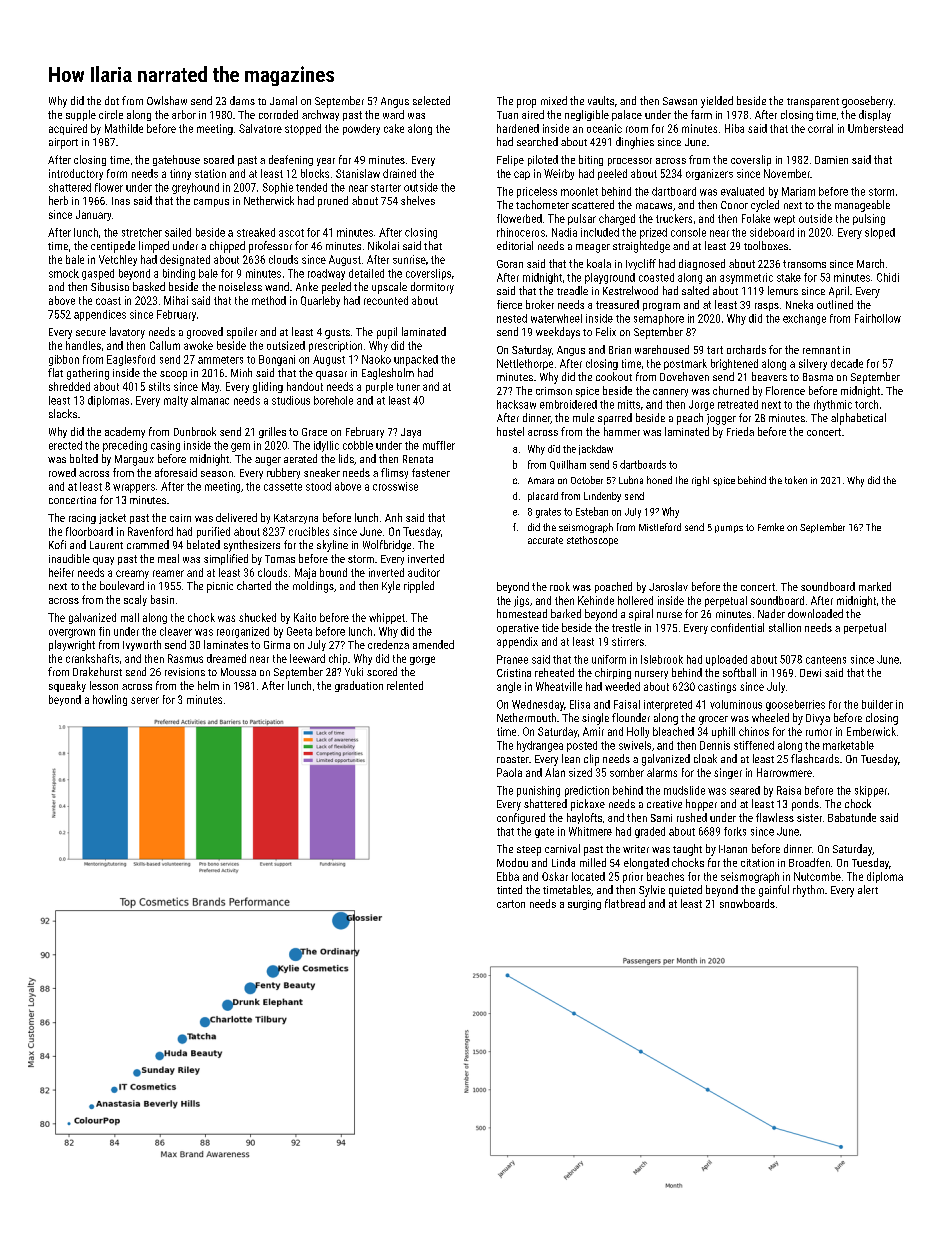 The height and width of the screenshot is (1233, 952). Describe the element at coordinates (878, 318) in the screenshot. I see `Fairhollow` at that location.
